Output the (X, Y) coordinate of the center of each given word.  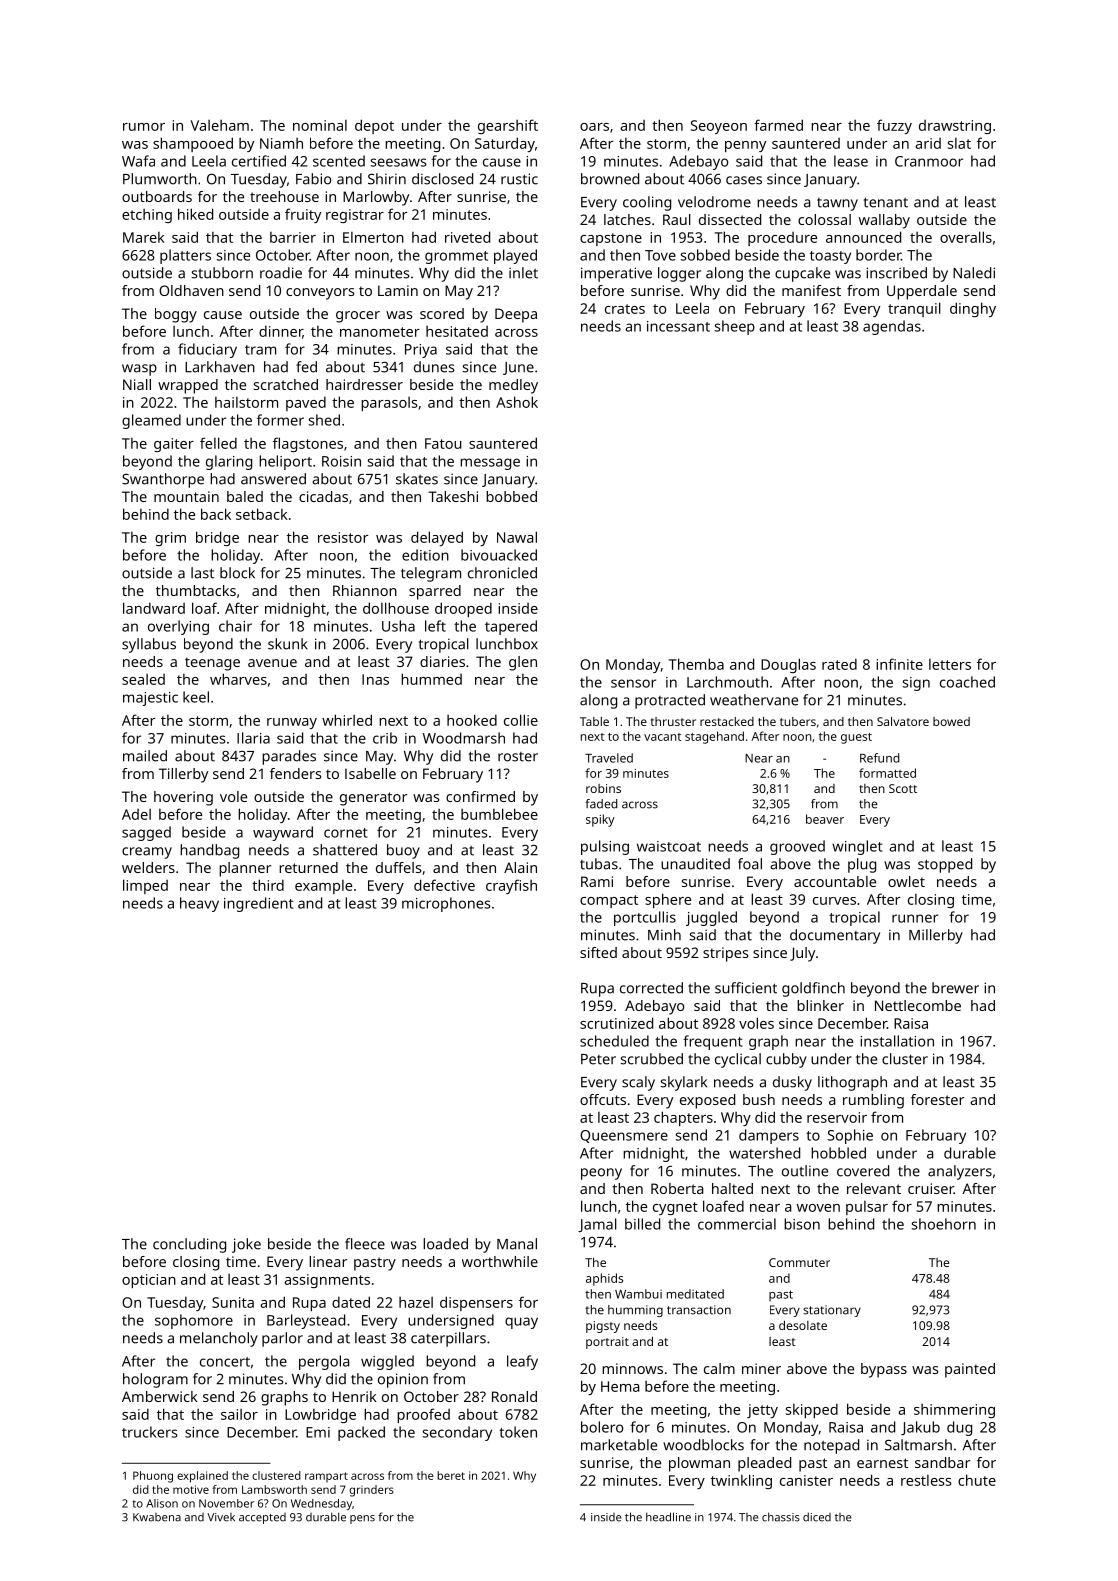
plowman (699, 1464)
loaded (445, 1244)
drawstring (955, 127)
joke (246, 1245)
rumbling (873, 1101)
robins (603, 788)
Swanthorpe (163, 480)
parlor (282, 1339)
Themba (696, 664)
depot (374, 126)
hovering (183, 798)
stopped (945, 865)
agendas (892, 327)
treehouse (284, 196)
